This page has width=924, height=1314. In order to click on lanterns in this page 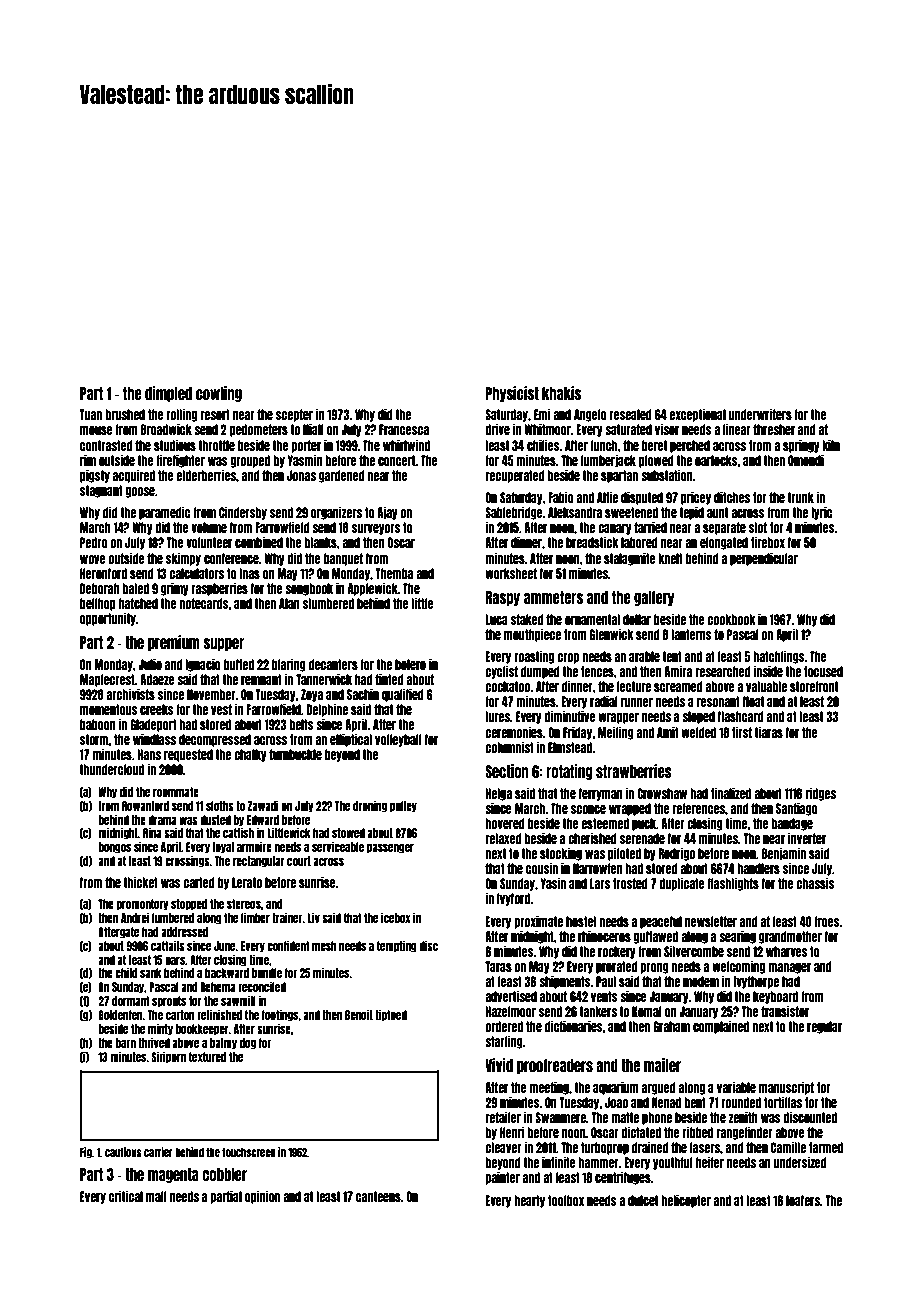, I will do `click(691, 634)`.
